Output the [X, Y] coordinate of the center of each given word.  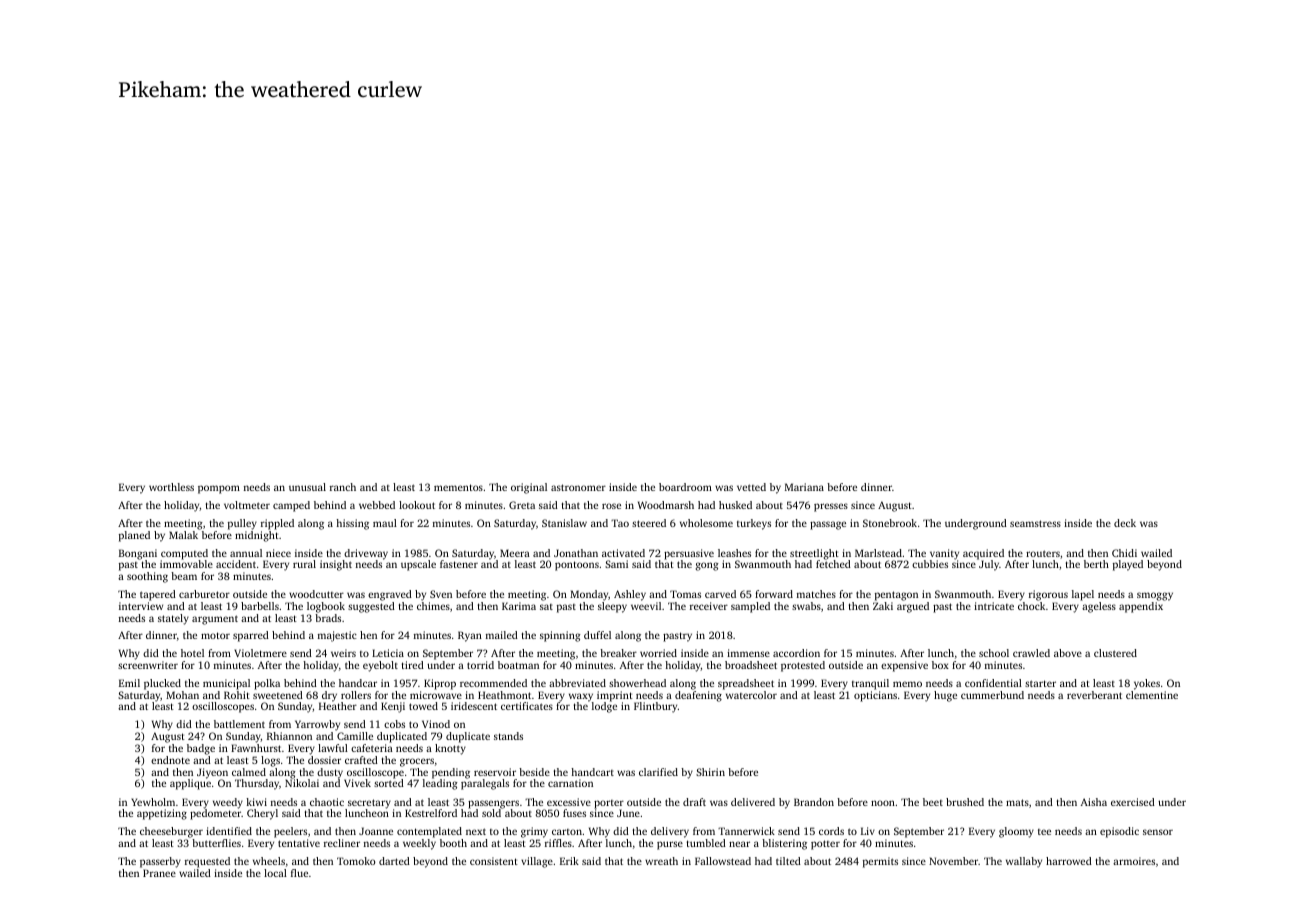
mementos [458, 487]
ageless [1099, 607]
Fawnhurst [256, 748]
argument [215, 620]
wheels [269, 861]
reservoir [495, 772]
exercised [1133, 802]
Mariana [804, 487]
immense [748, 653]
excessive [569, 802]
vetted [751, 487]
